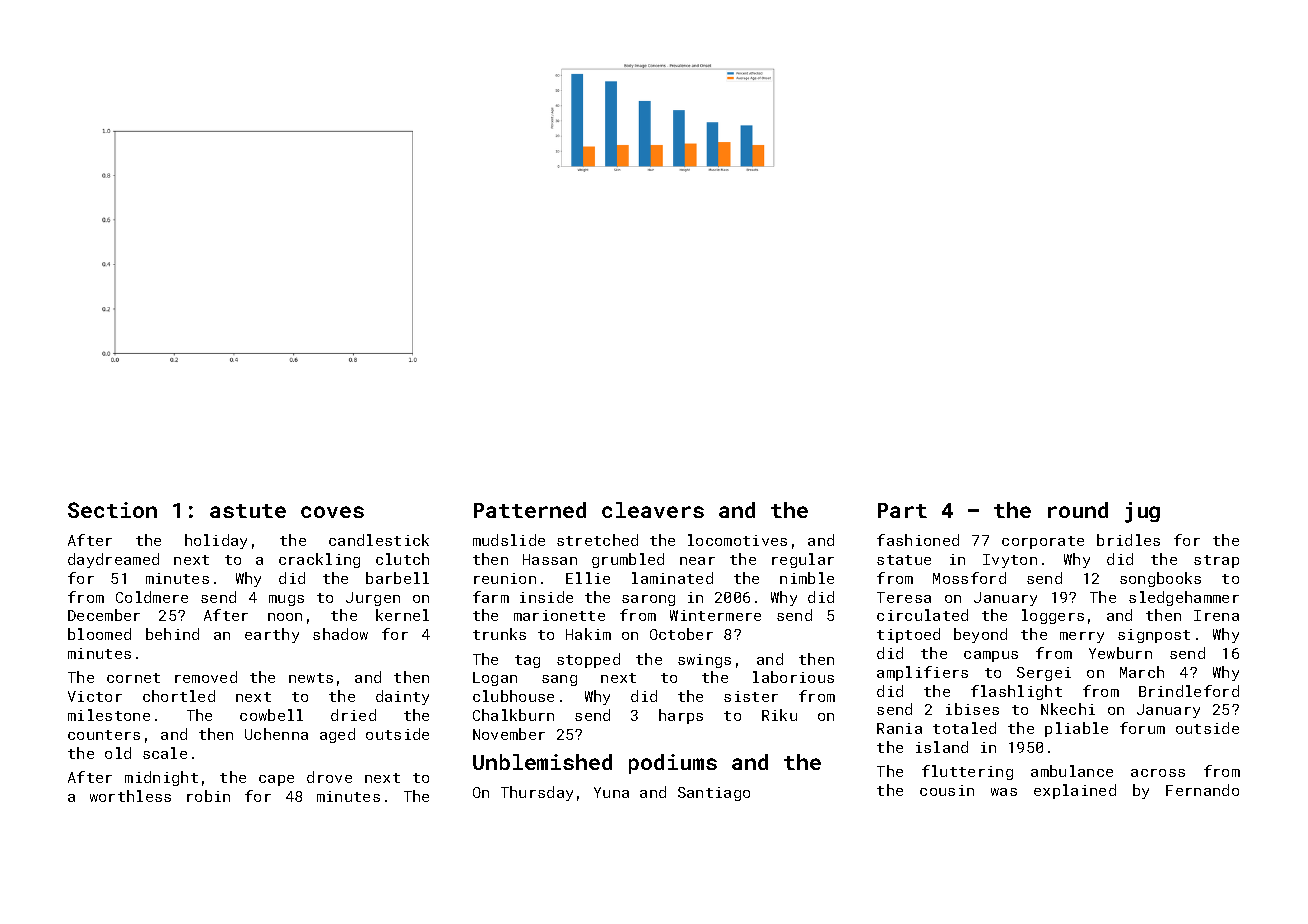 The height and width of the document is (924, 1308). Describe the element at coordinates (653, 510) in the document. I see `cleavers` at that location.
